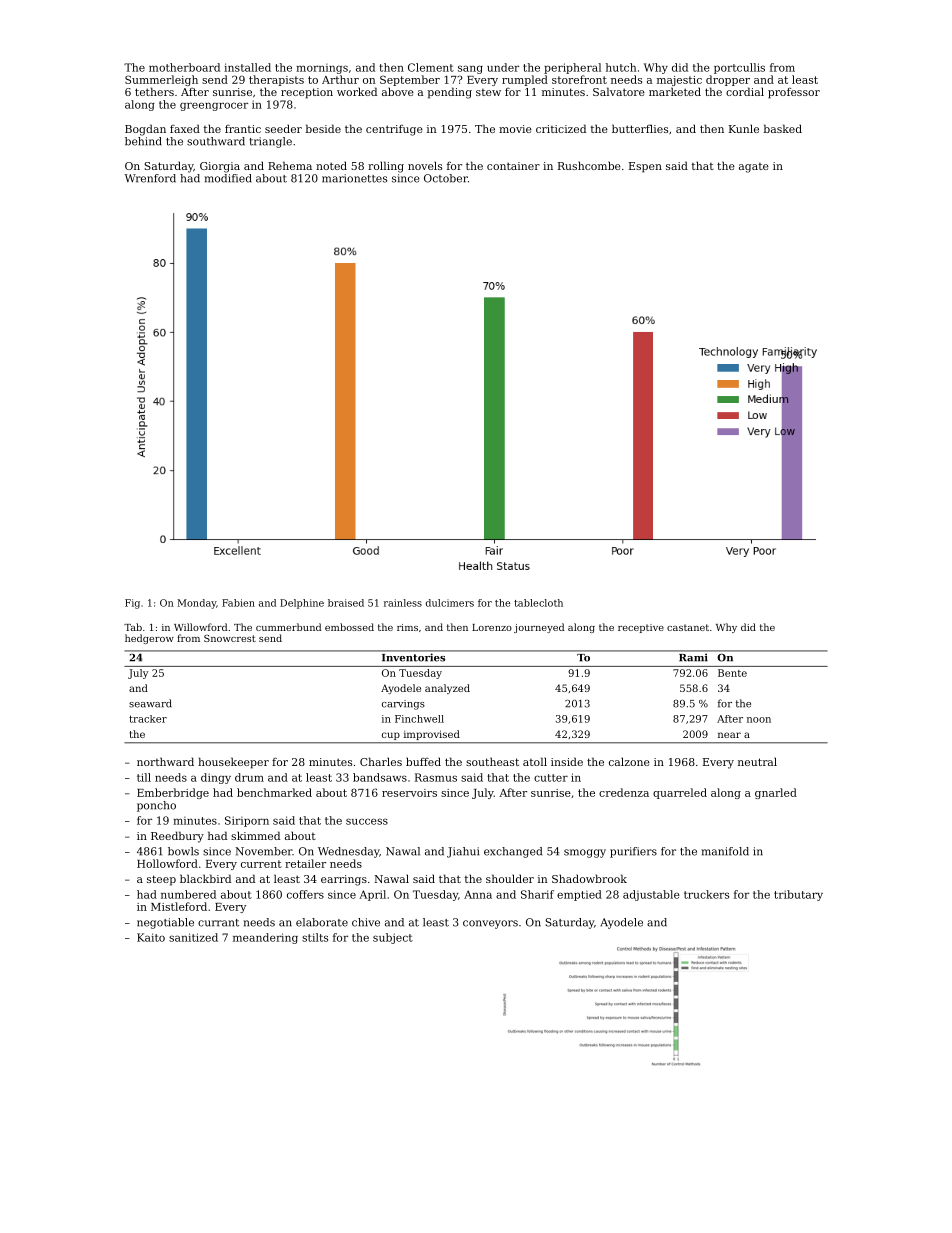 This screenshot has width=952, height=1233. What do you see at coordinates (478, 894) in the screenshot?
I see `Anna` at bounding box center [478, 894].
